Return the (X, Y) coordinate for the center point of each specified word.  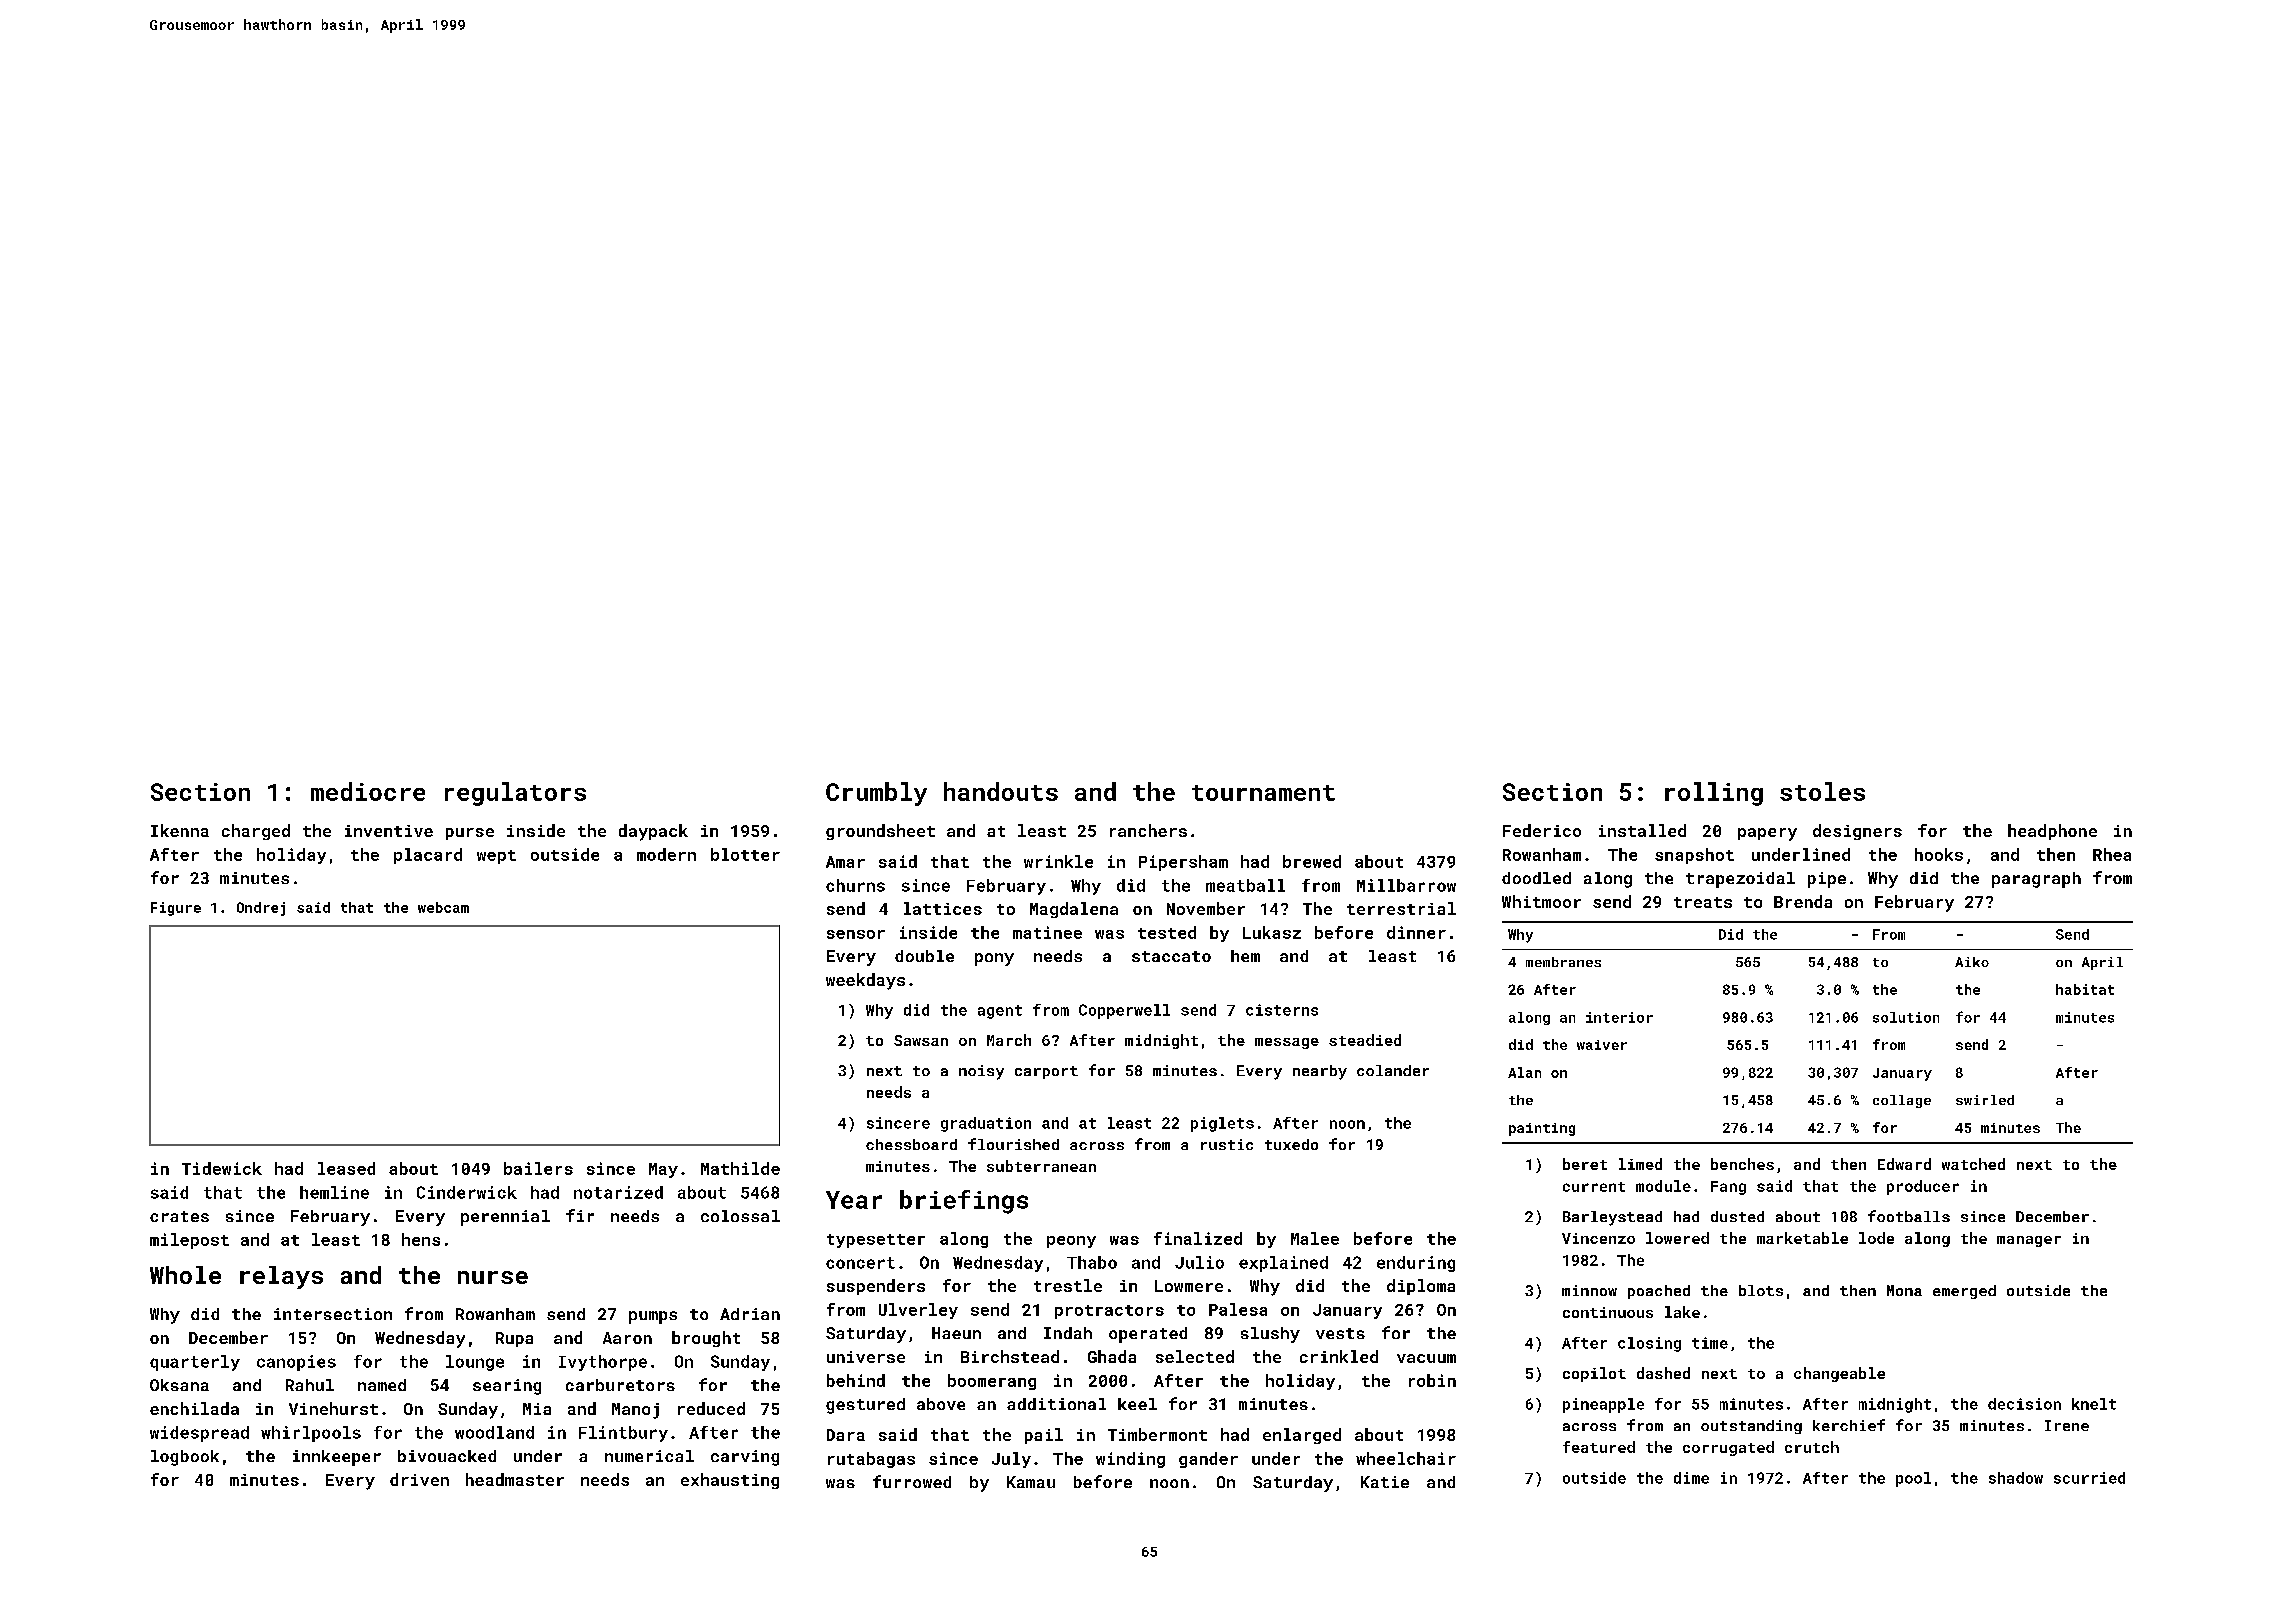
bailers (538, 1168)
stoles (1822, 791)
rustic (1227, 1144)
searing (507, 1387)
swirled (1985, 1100)
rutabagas (871, 1460)
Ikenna (180, 830)
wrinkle (1058, 861)
